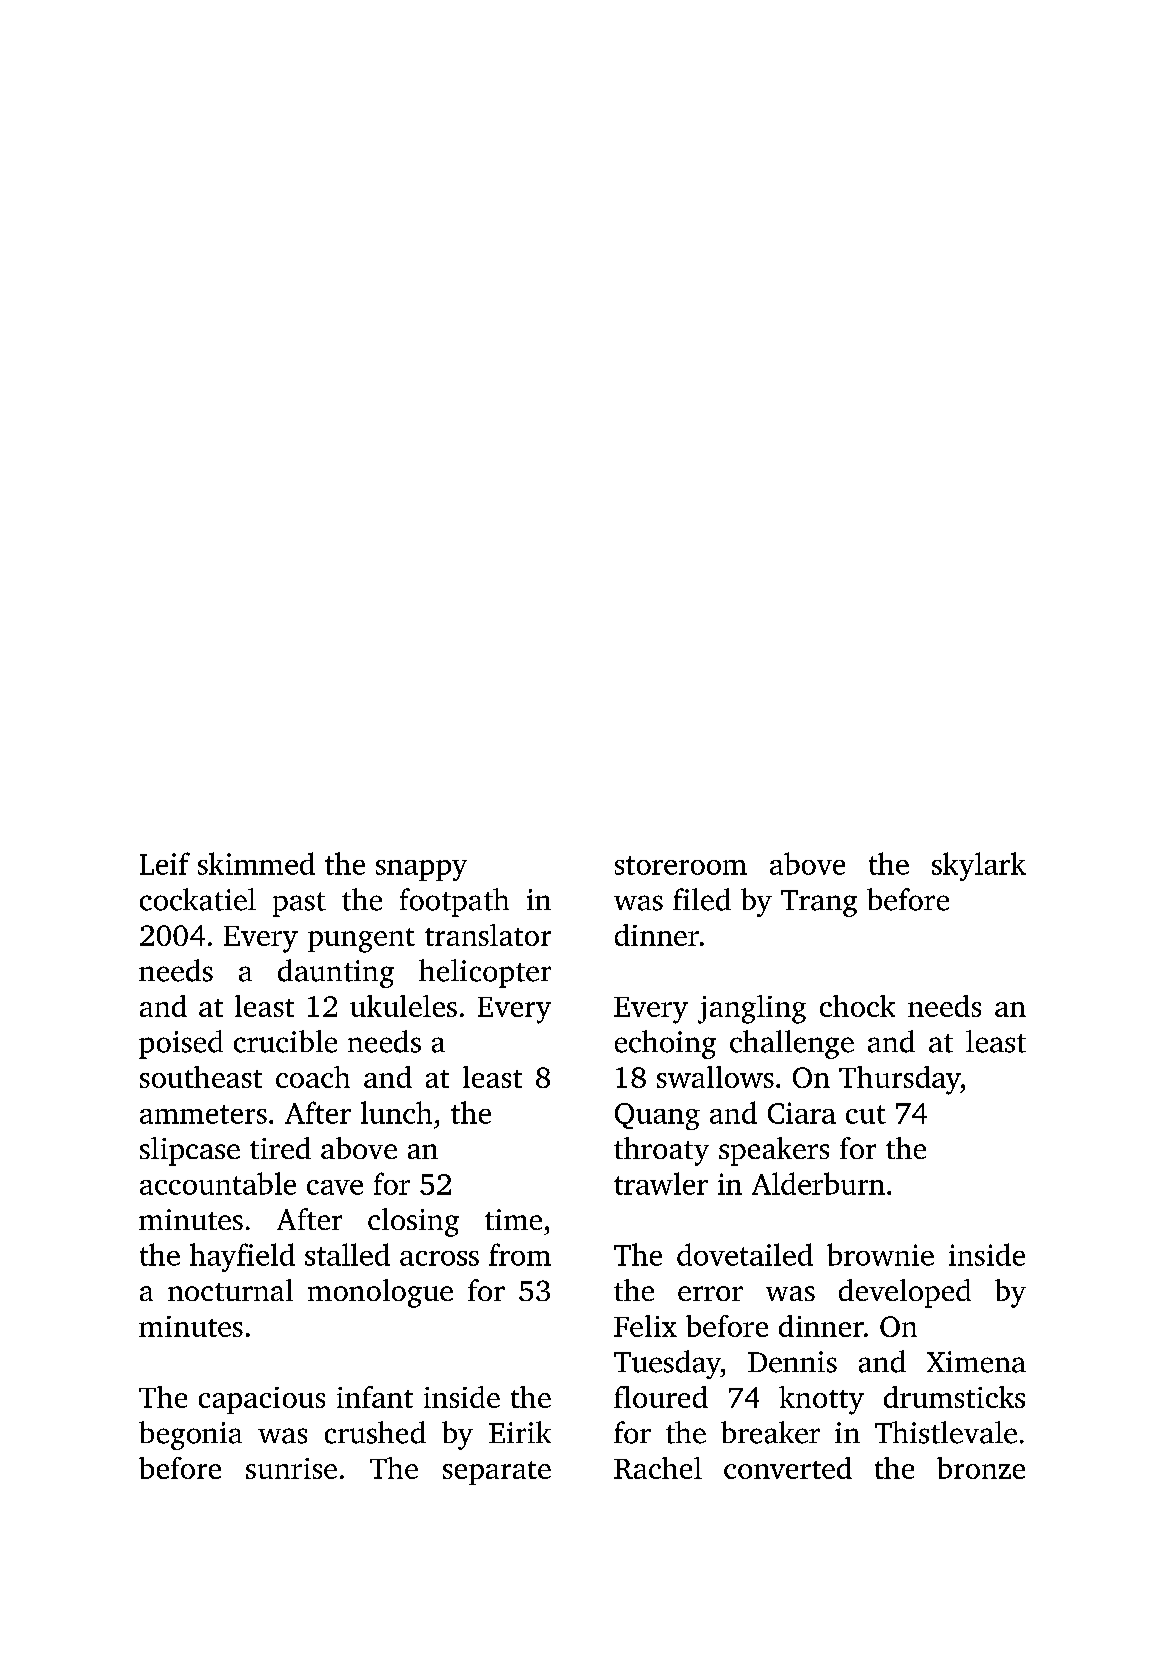 The image size is (1165, 1654). Describe the element at coordinates (792, 1362) in the image. I see `Dennis` at that location.
